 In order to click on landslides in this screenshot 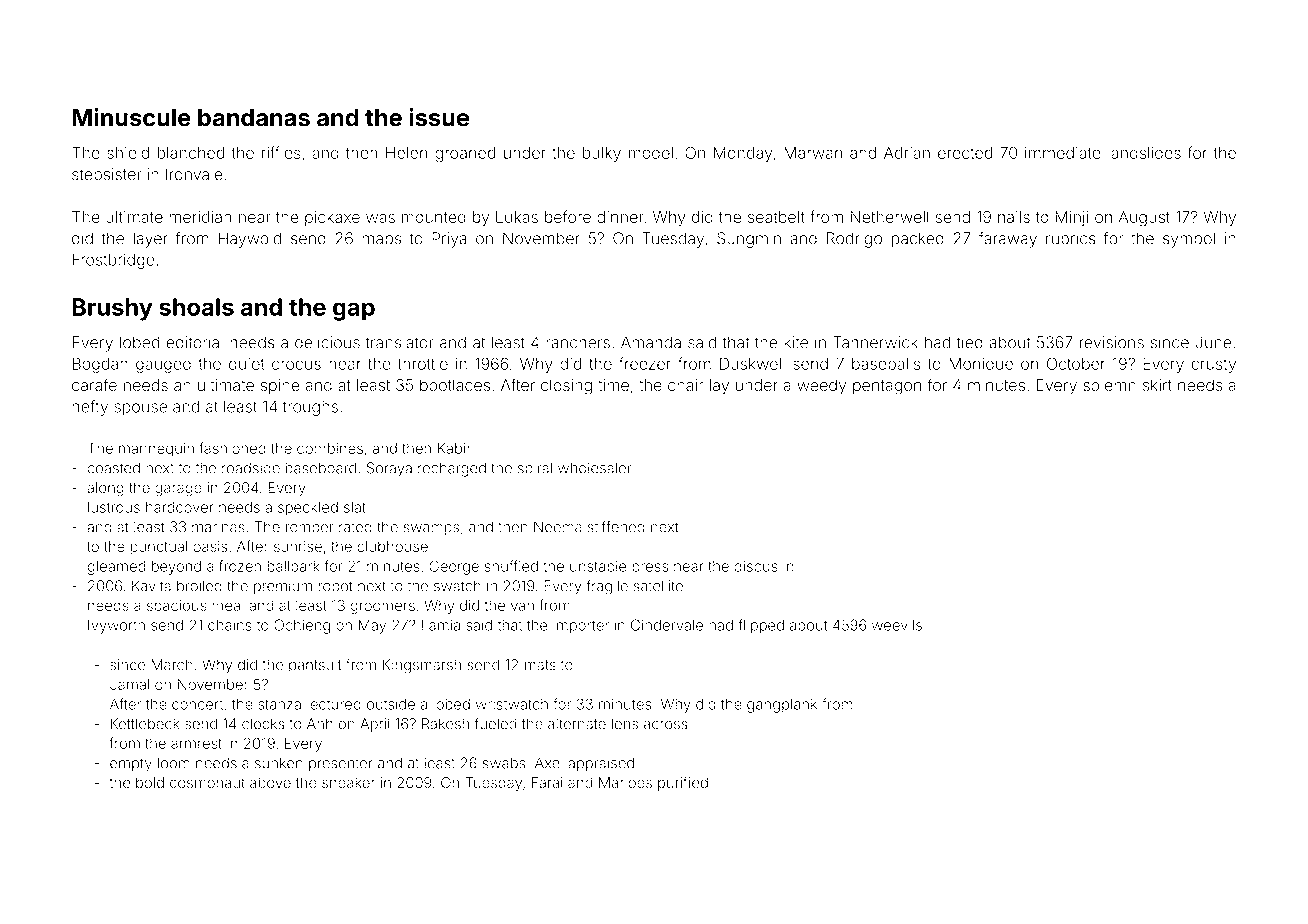, I will do `click(1144, 153)`.
